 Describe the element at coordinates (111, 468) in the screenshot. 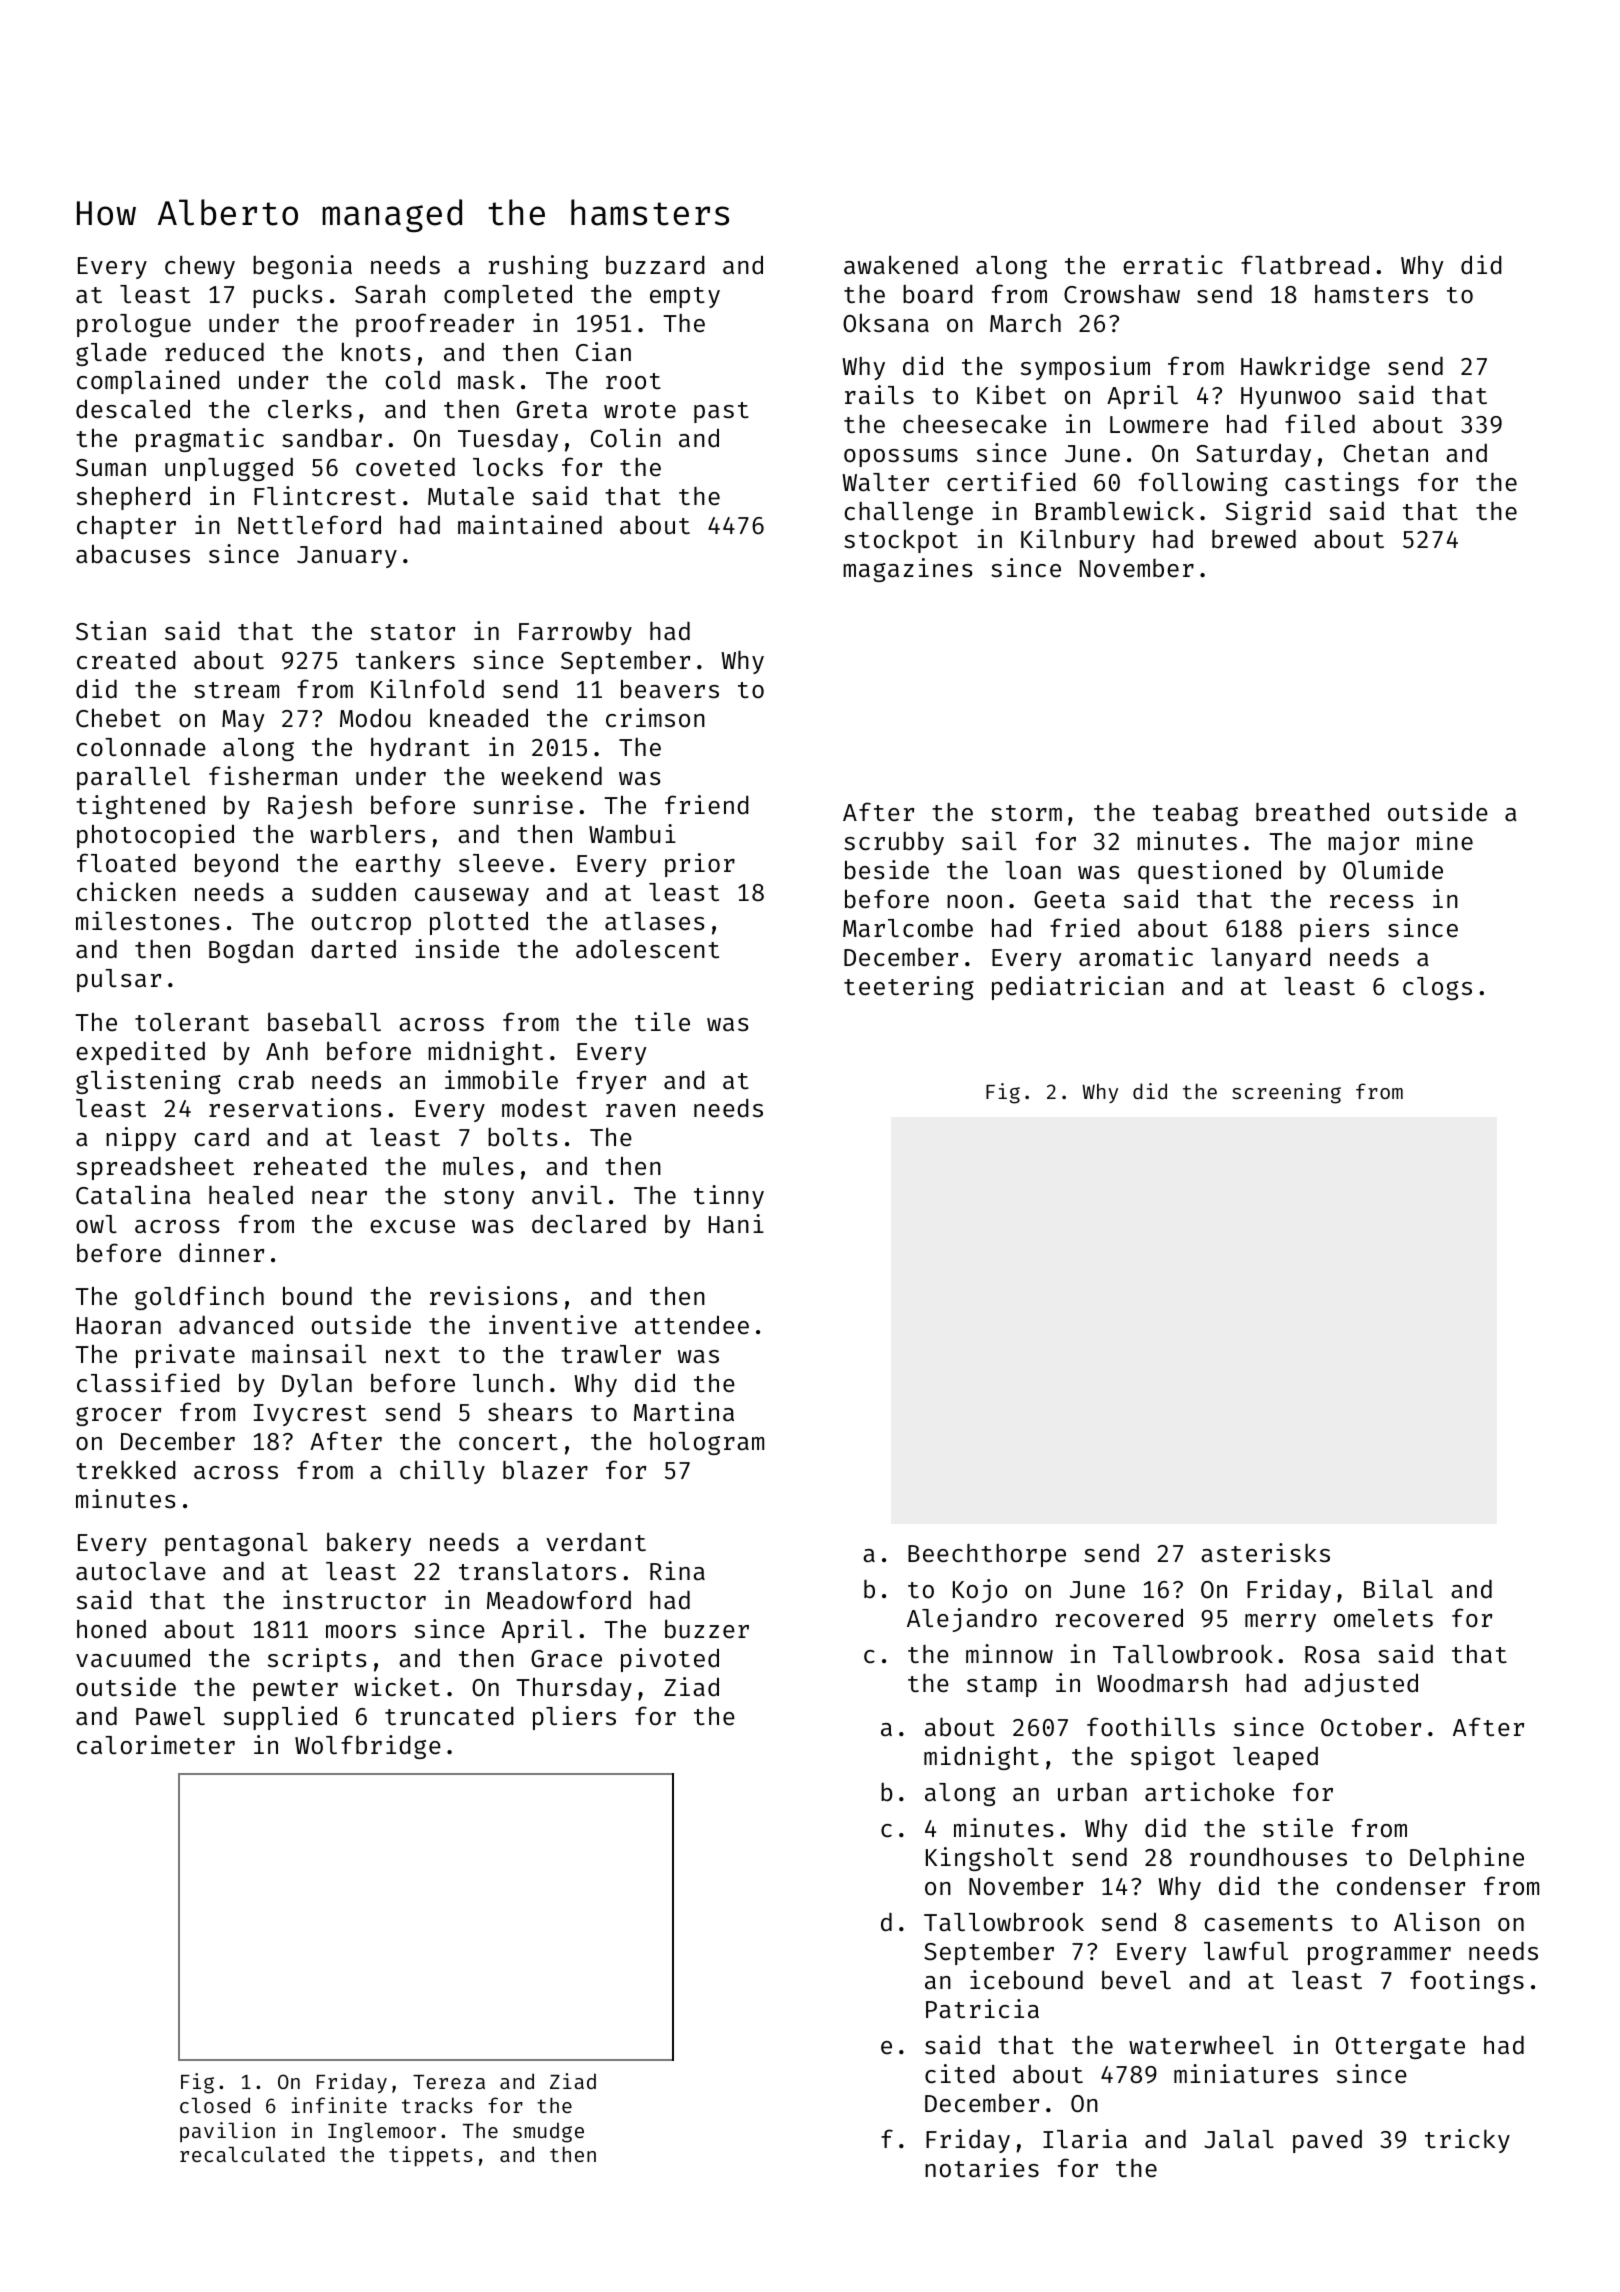

I see `Suman` at that location.
